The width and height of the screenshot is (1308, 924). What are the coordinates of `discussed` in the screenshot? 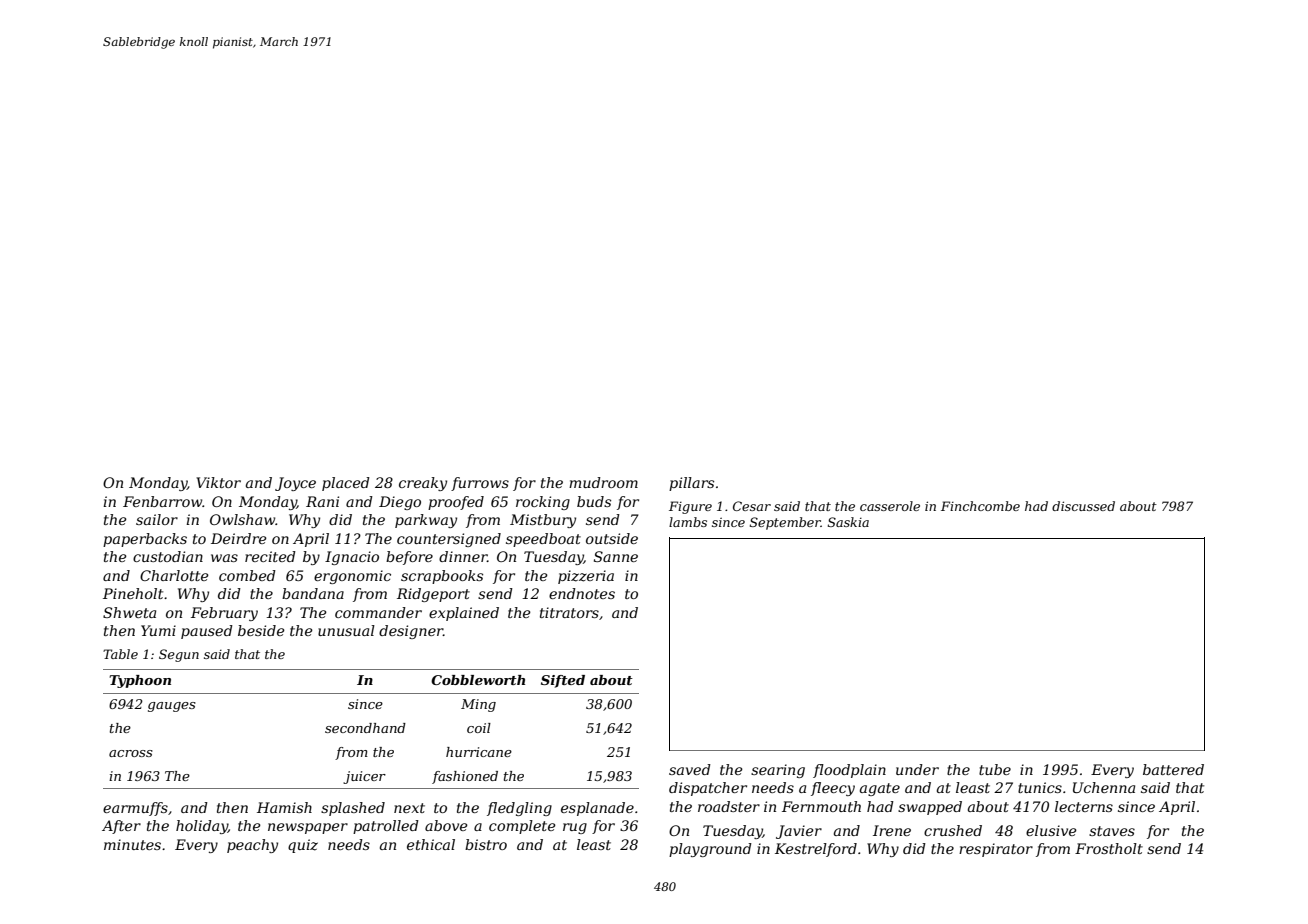 It's located at (1083, 506).
